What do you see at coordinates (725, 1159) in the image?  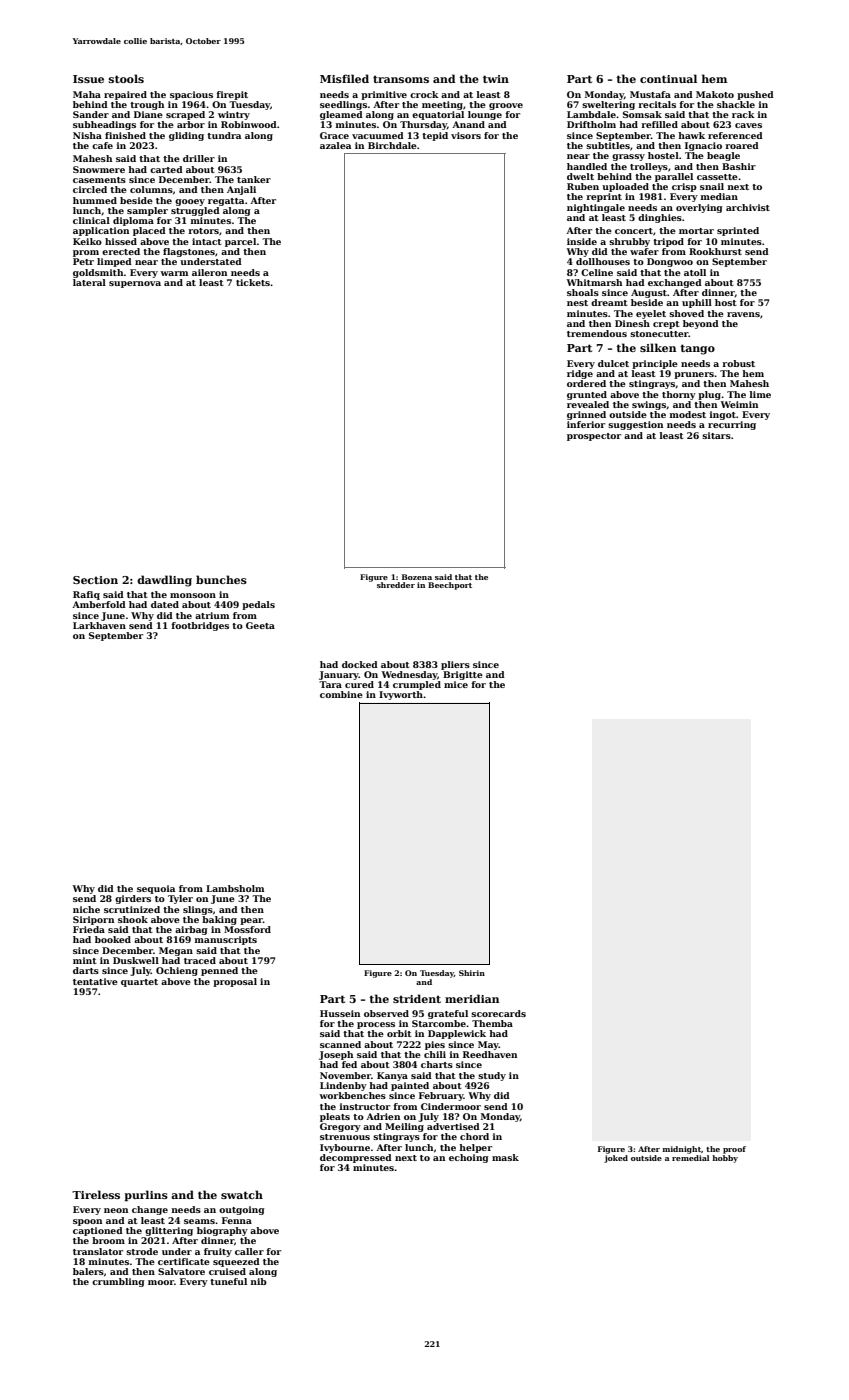 I see `hobby` at bounding box center [725, 1159].
